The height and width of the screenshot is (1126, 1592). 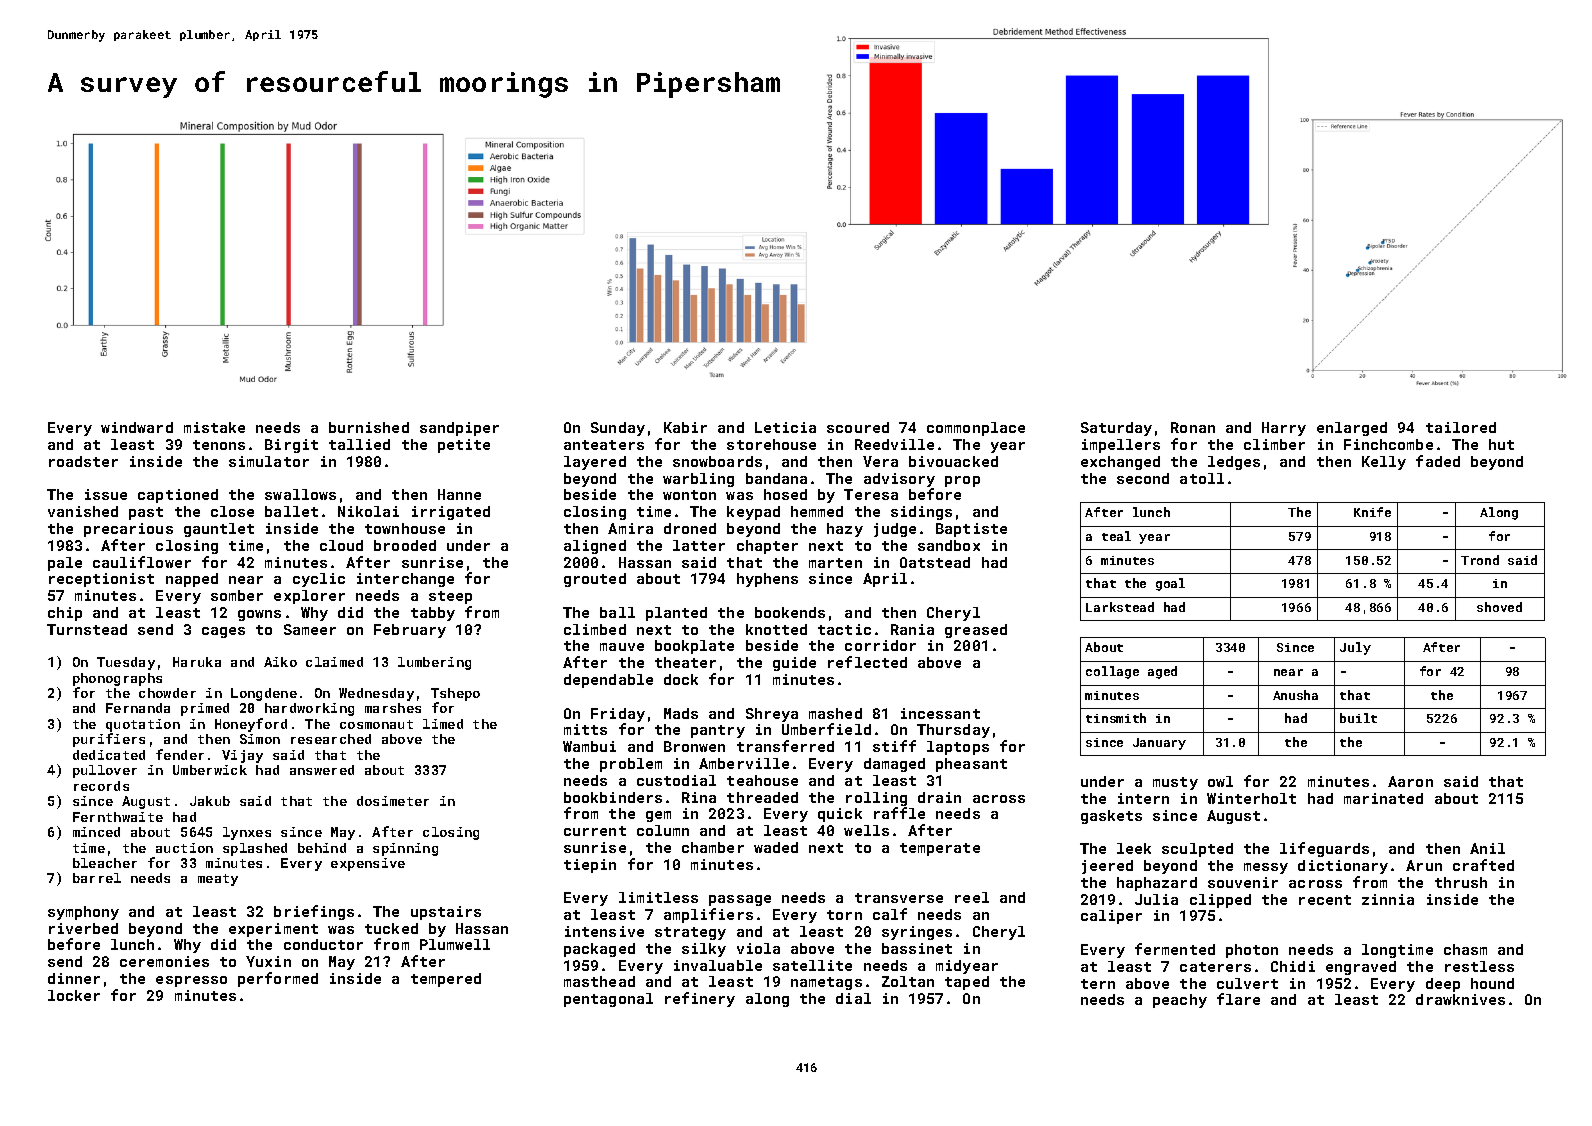 I want to click on meaty, so click(x=218, y=880).
